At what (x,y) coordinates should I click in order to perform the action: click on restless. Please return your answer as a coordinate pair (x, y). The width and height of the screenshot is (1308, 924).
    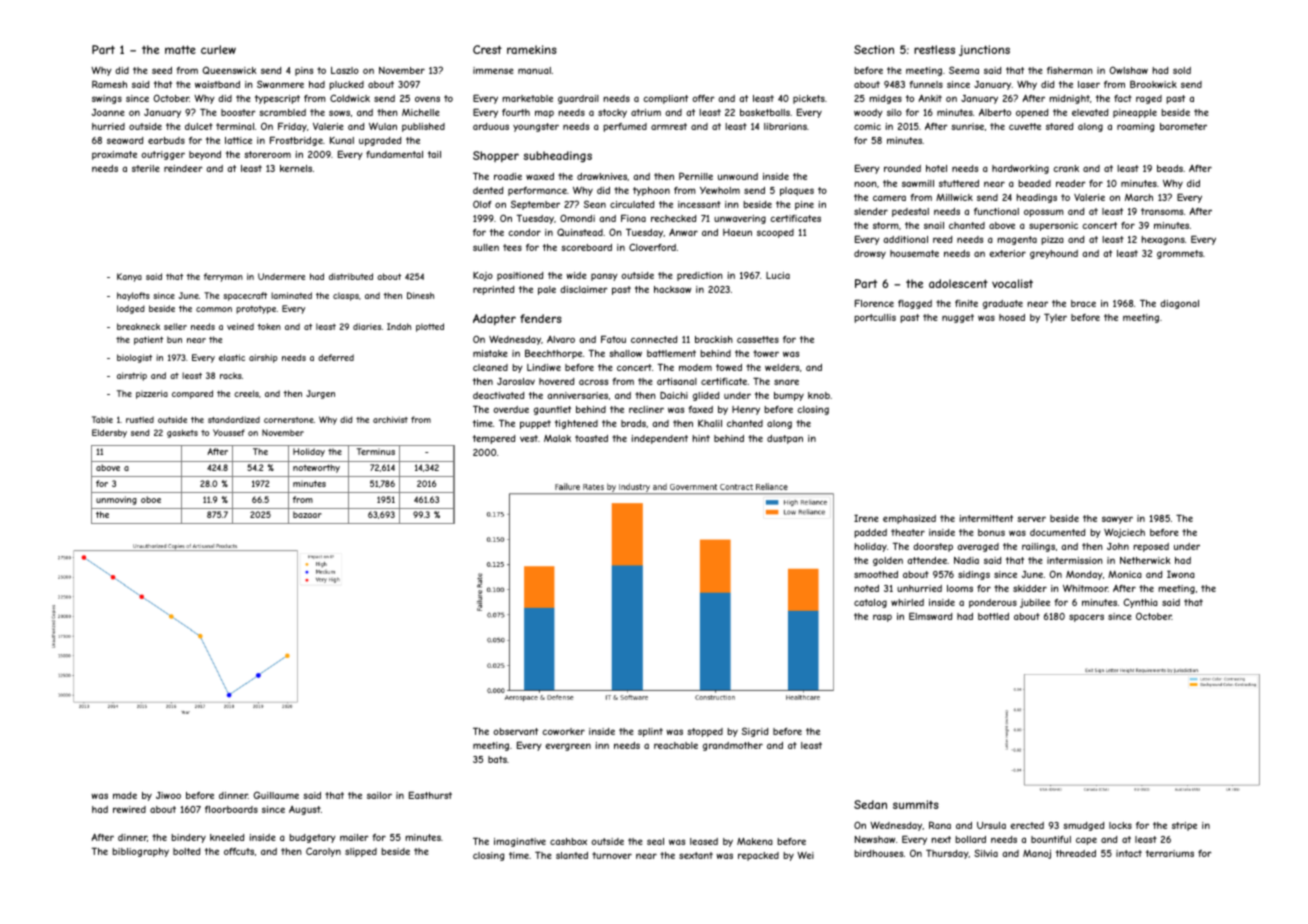
    Looking at the image, I should click on (934, 49).
